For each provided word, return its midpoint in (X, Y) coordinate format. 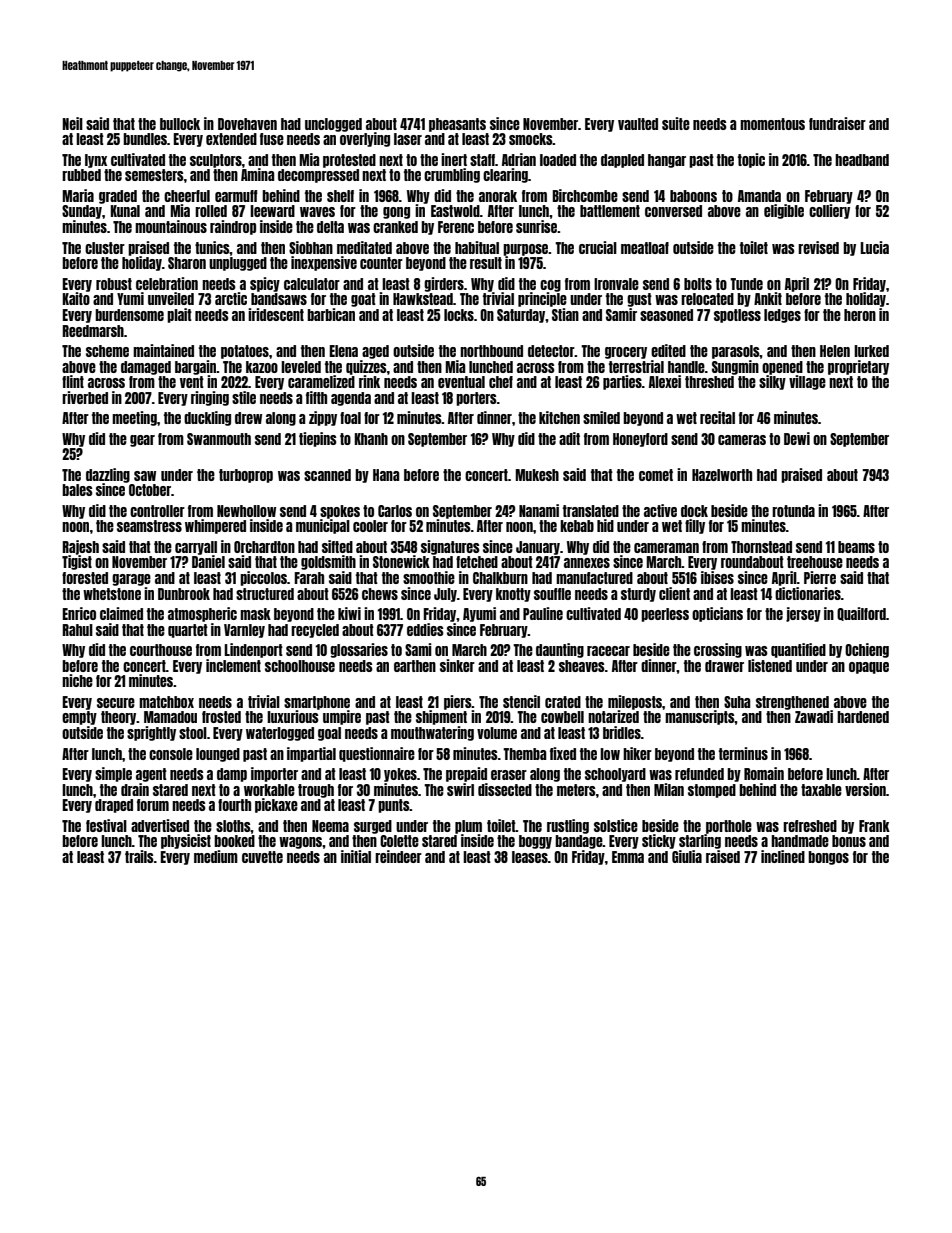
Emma (628, 857)
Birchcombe (585, 195)
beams (856, 547)
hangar (667, 161)
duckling (207, 418)
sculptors (216, 161)
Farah (309, 578)
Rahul (77, 630)
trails (139, 856)
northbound (491, 351)
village (807, 382)
